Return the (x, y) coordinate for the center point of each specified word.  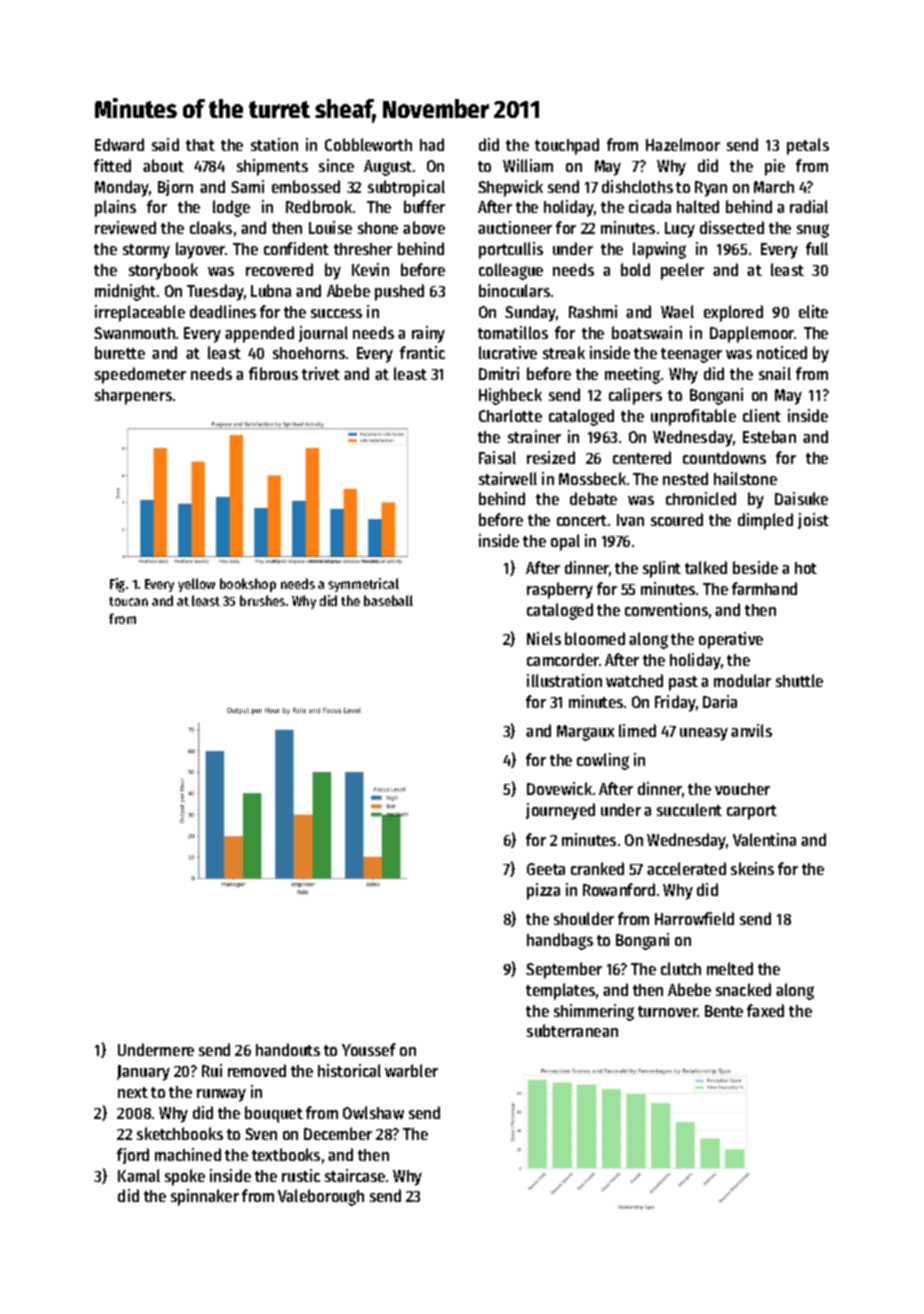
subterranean (572, 1030)
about (163, 165)
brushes (262, 600)
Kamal (139, 1175)
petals (808, 146)
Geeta (546, 869)
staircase (355, 1175)
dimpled (765, 521)
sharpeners (133, 397)
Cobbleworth (368, 144)
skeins (752, 868)
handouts (288, 1049)
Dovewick (559, 788)
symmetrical (363, 585)
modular (742, 680)
